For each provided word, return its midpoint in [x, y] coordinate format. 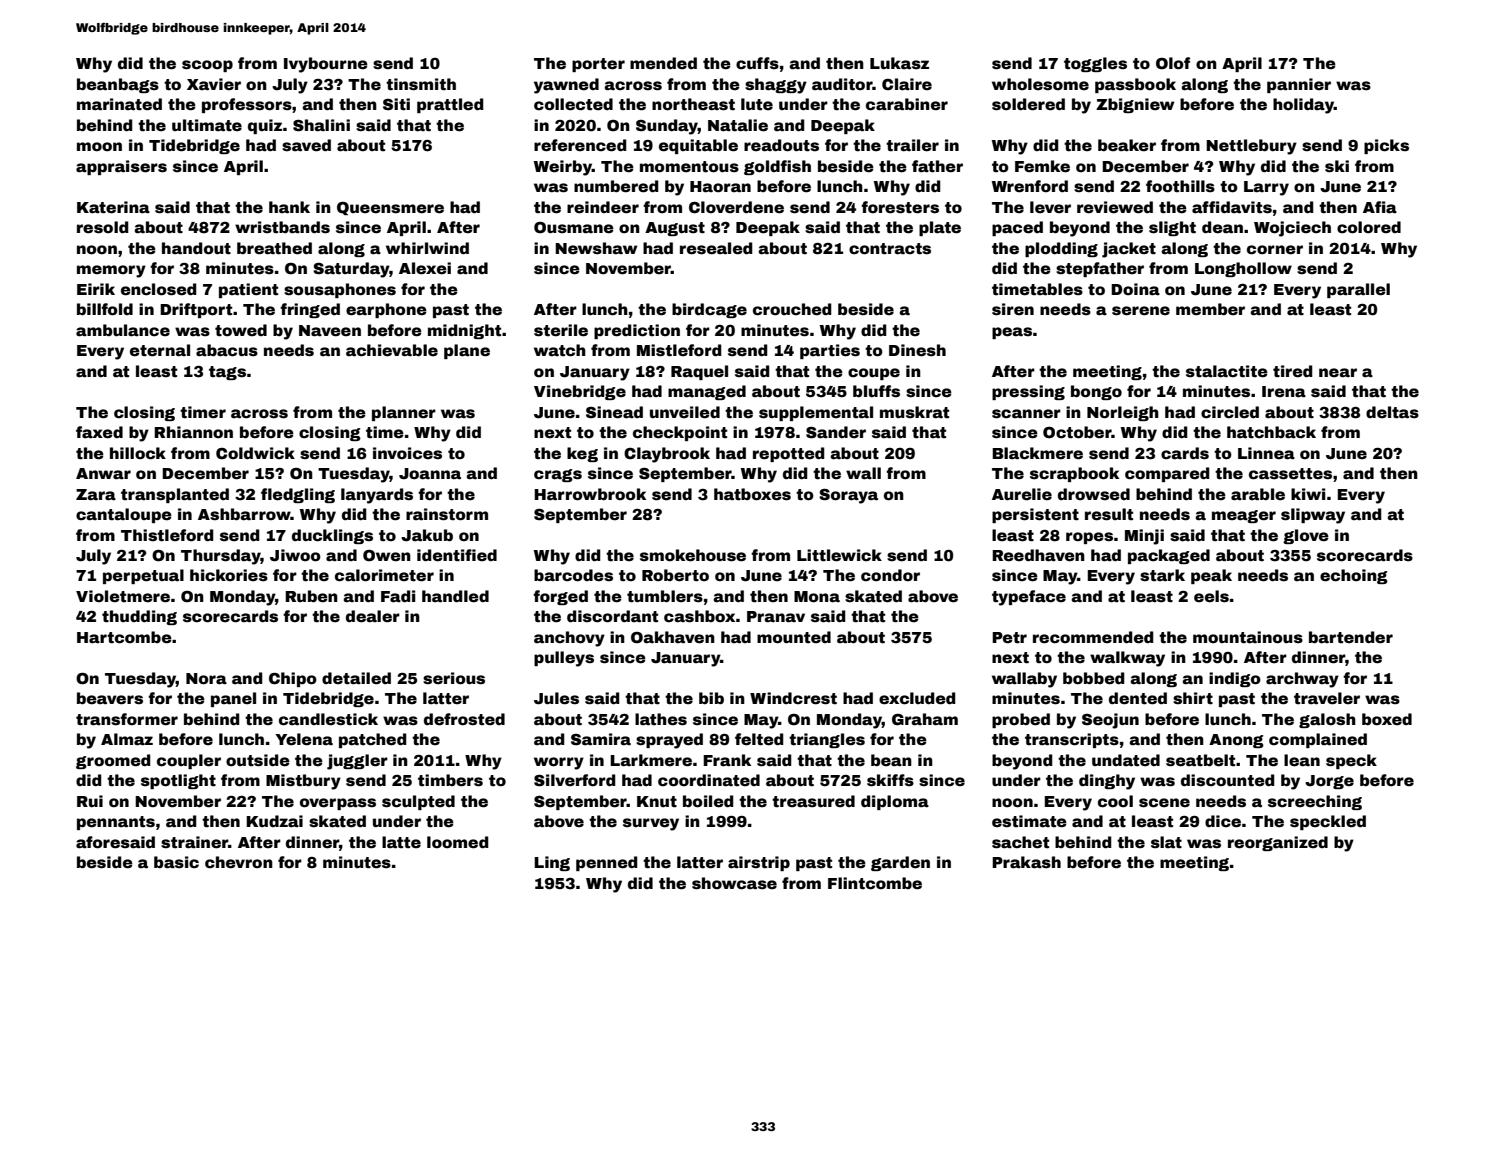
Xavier [214, 84]
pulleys [564, 659]
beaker [1127, 145]
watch [560, 350]
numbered [616, 186]
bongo [1096, 392]
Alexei [425, 268]
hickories [229, 575]
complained [1318, 740]
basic [176, 862]
